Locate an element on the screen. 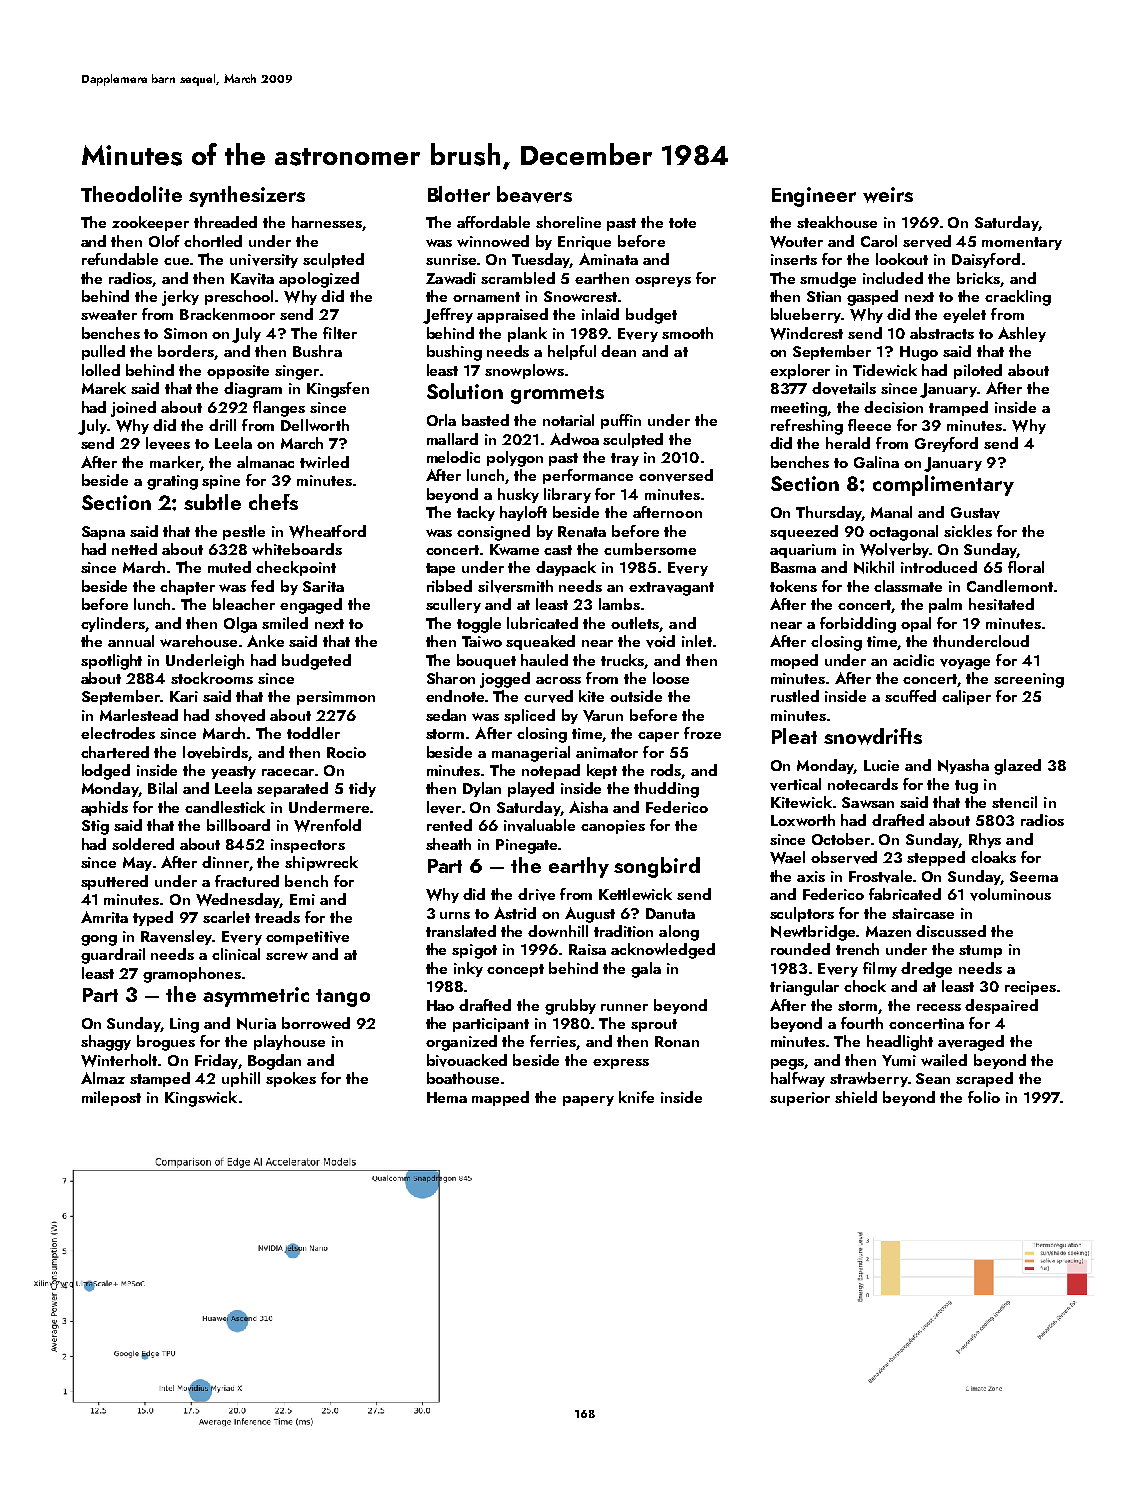  scuffed is located at coordinates (910, 696).
